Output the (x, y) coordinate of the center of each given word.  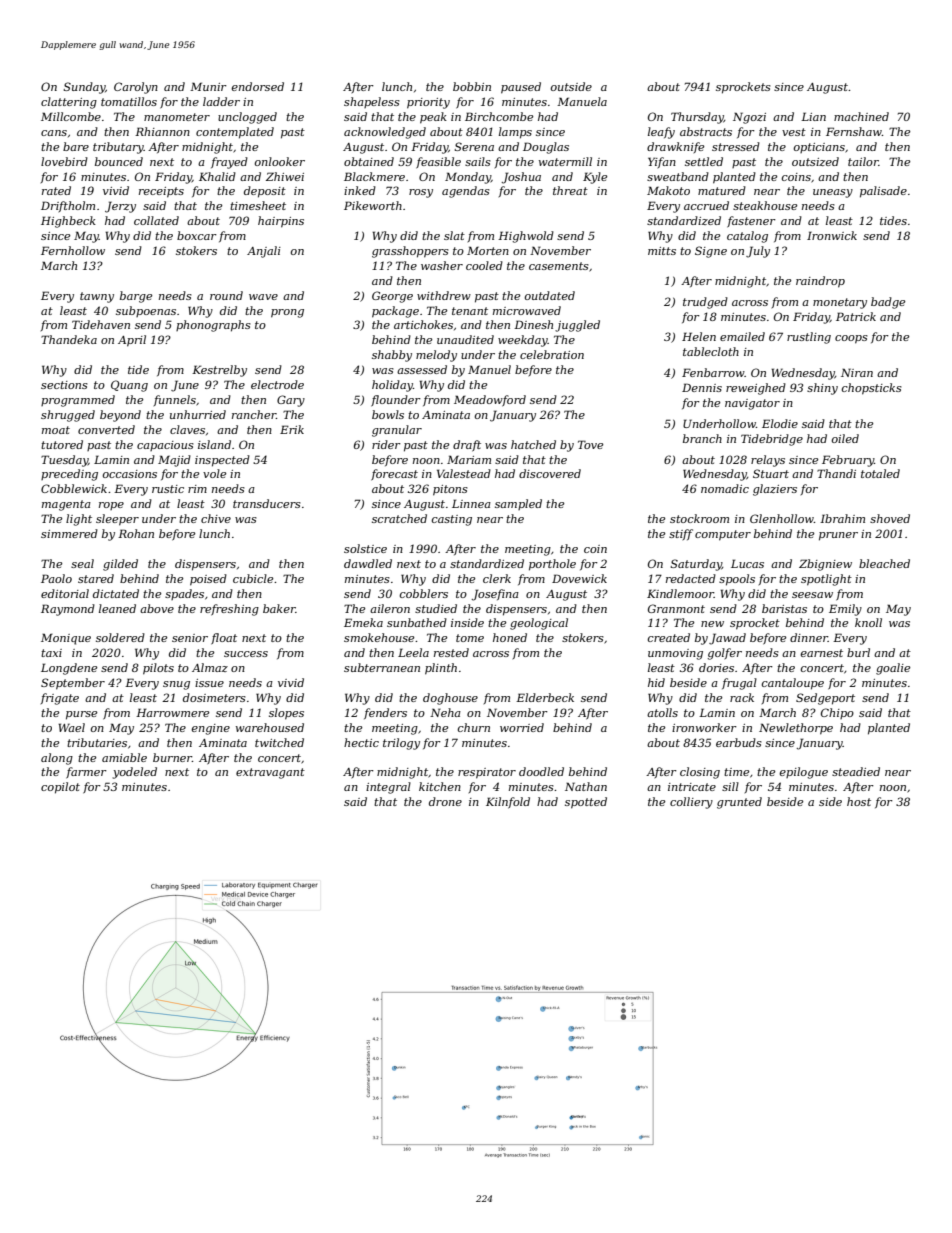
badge (888, 303)
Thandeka (69, 339)
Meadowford (490, 401)
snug (176, 685)
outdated (550, 295)
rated (56, 190)
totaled (880, 473)
